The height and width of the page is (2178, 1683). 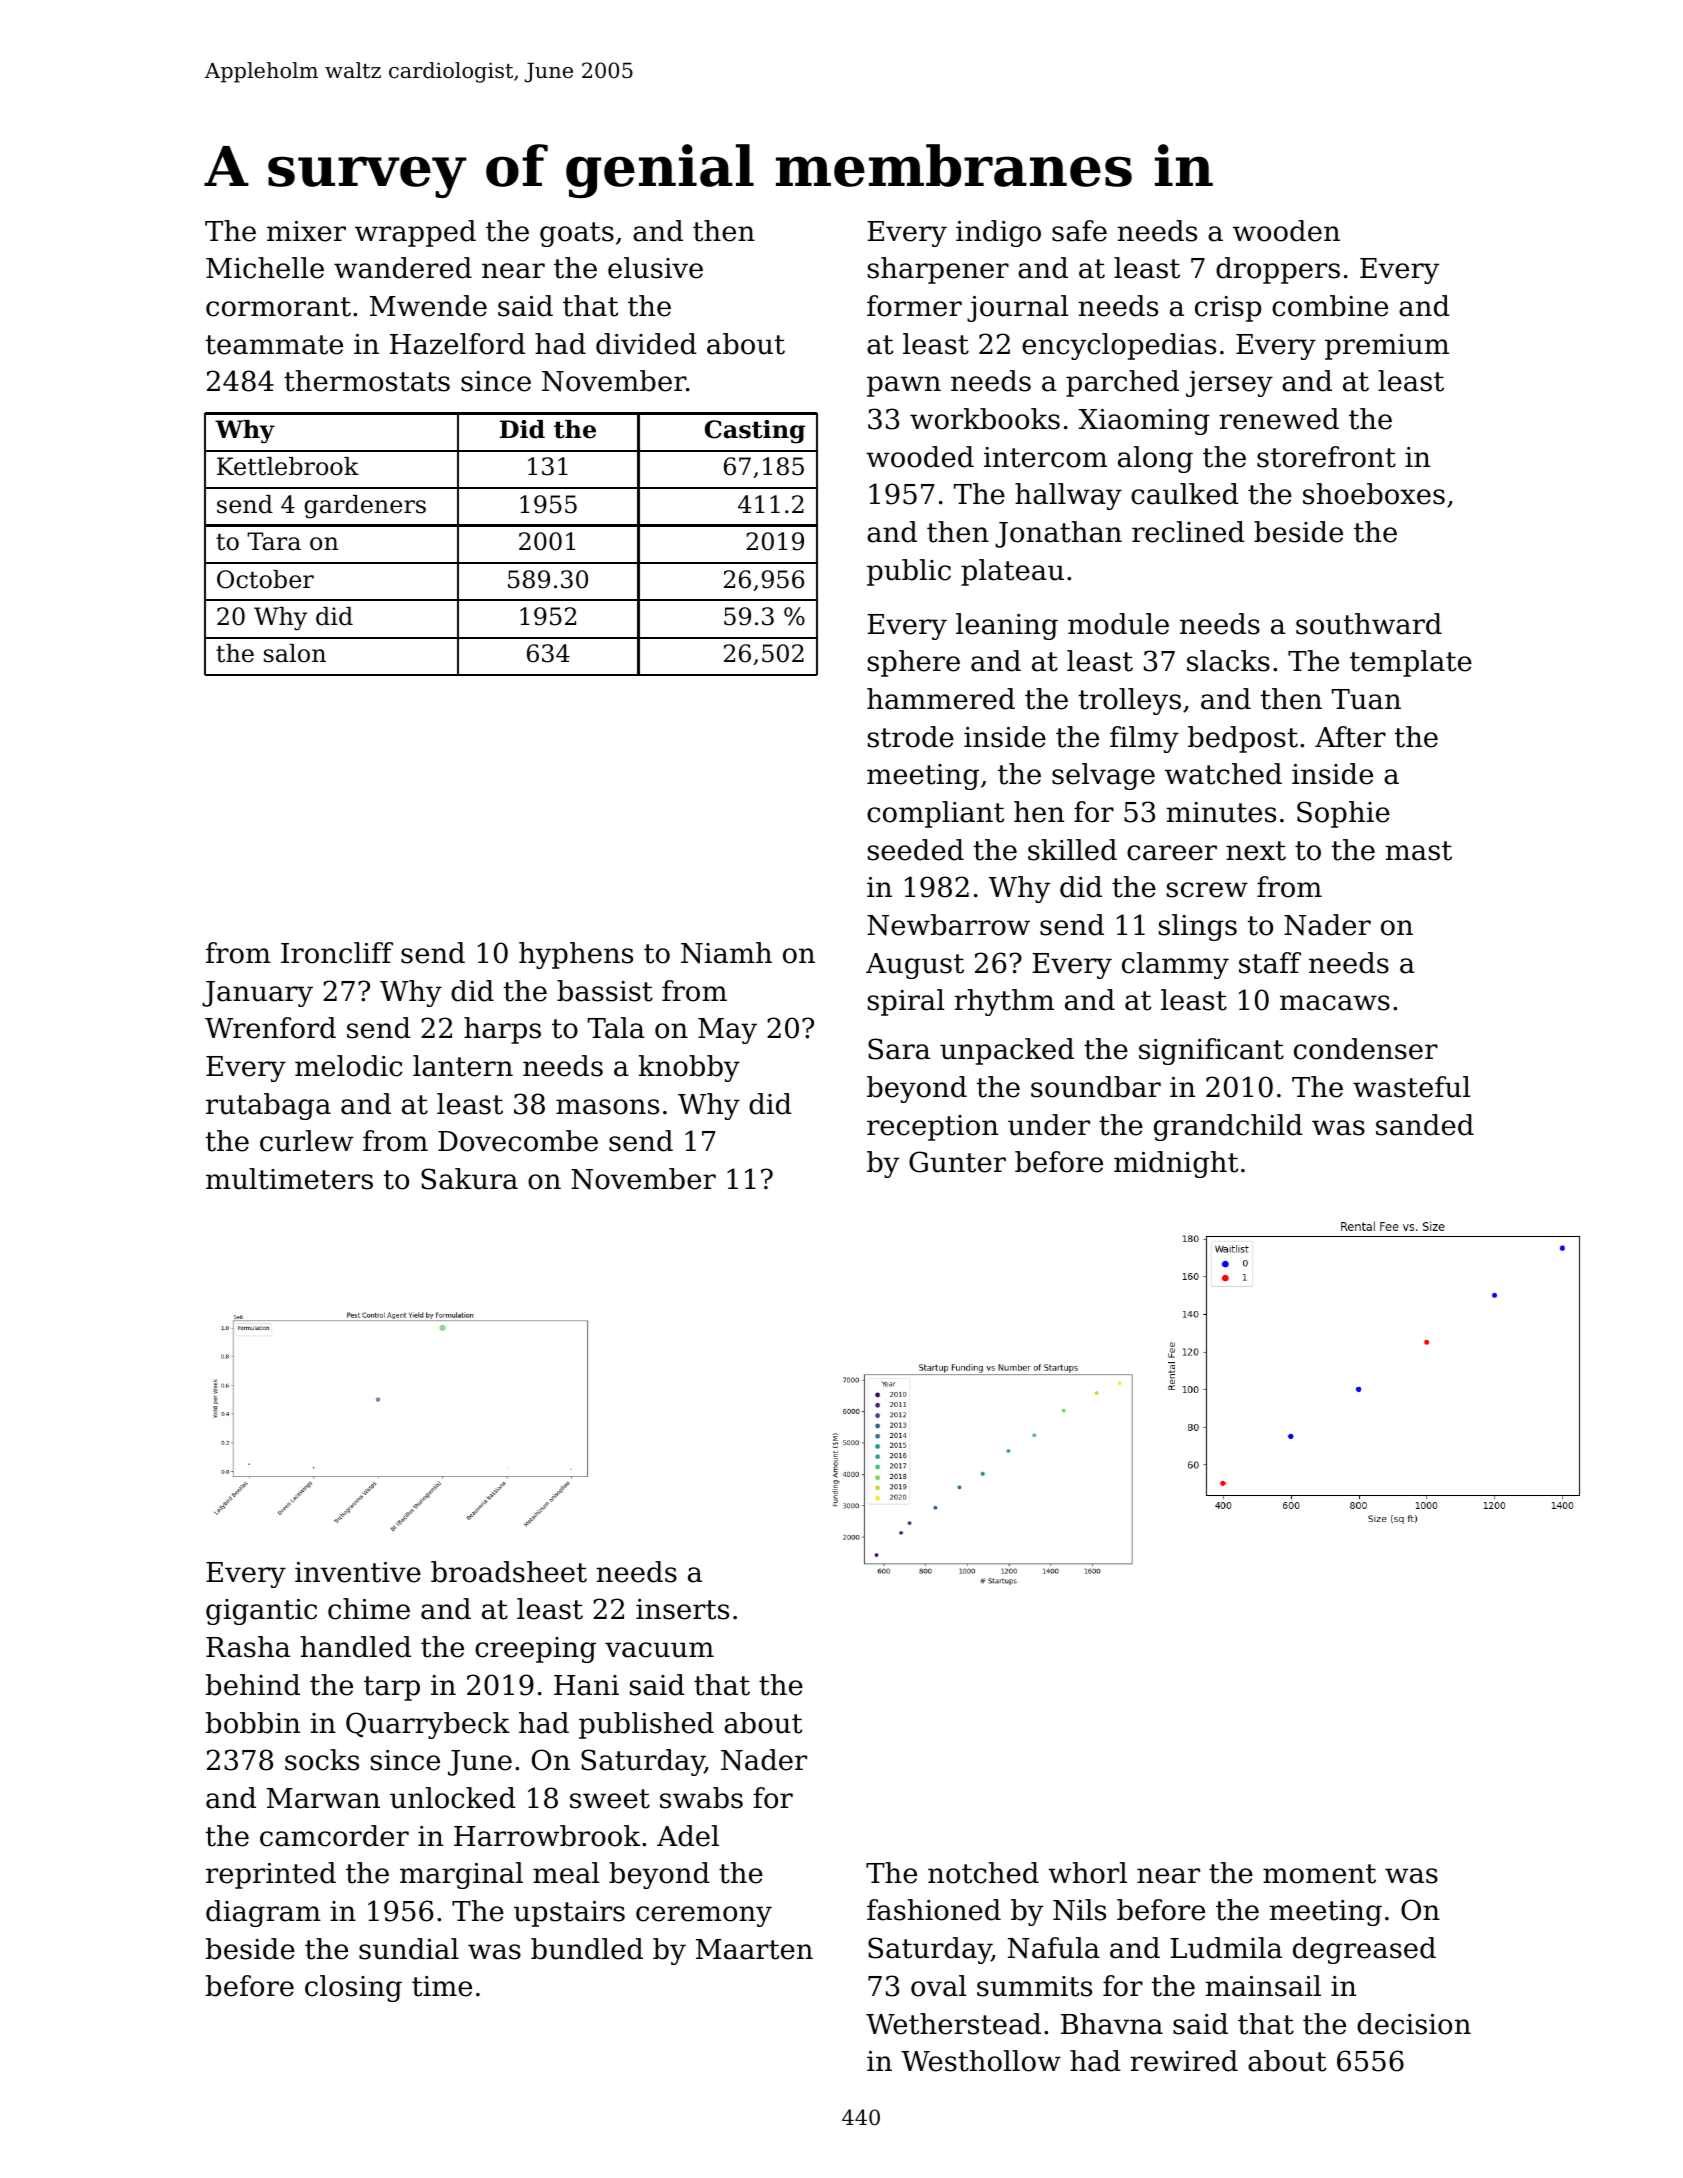 I want to click on Sakura, so click(x=469, y=1179).
